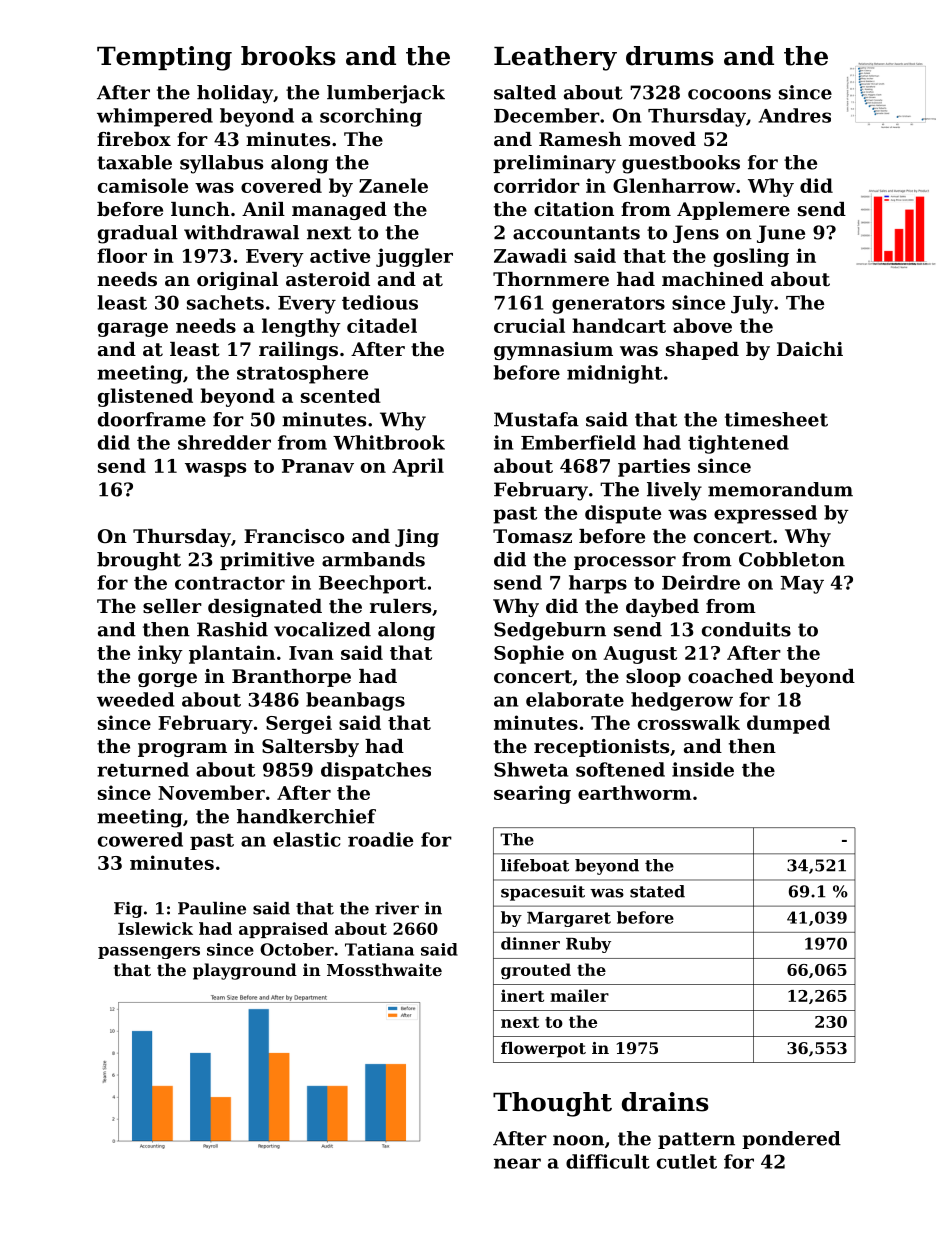  What do you see at coordinates (670, 56) in the screenshot?
I see `drums` at bounding box center [670, 56].
